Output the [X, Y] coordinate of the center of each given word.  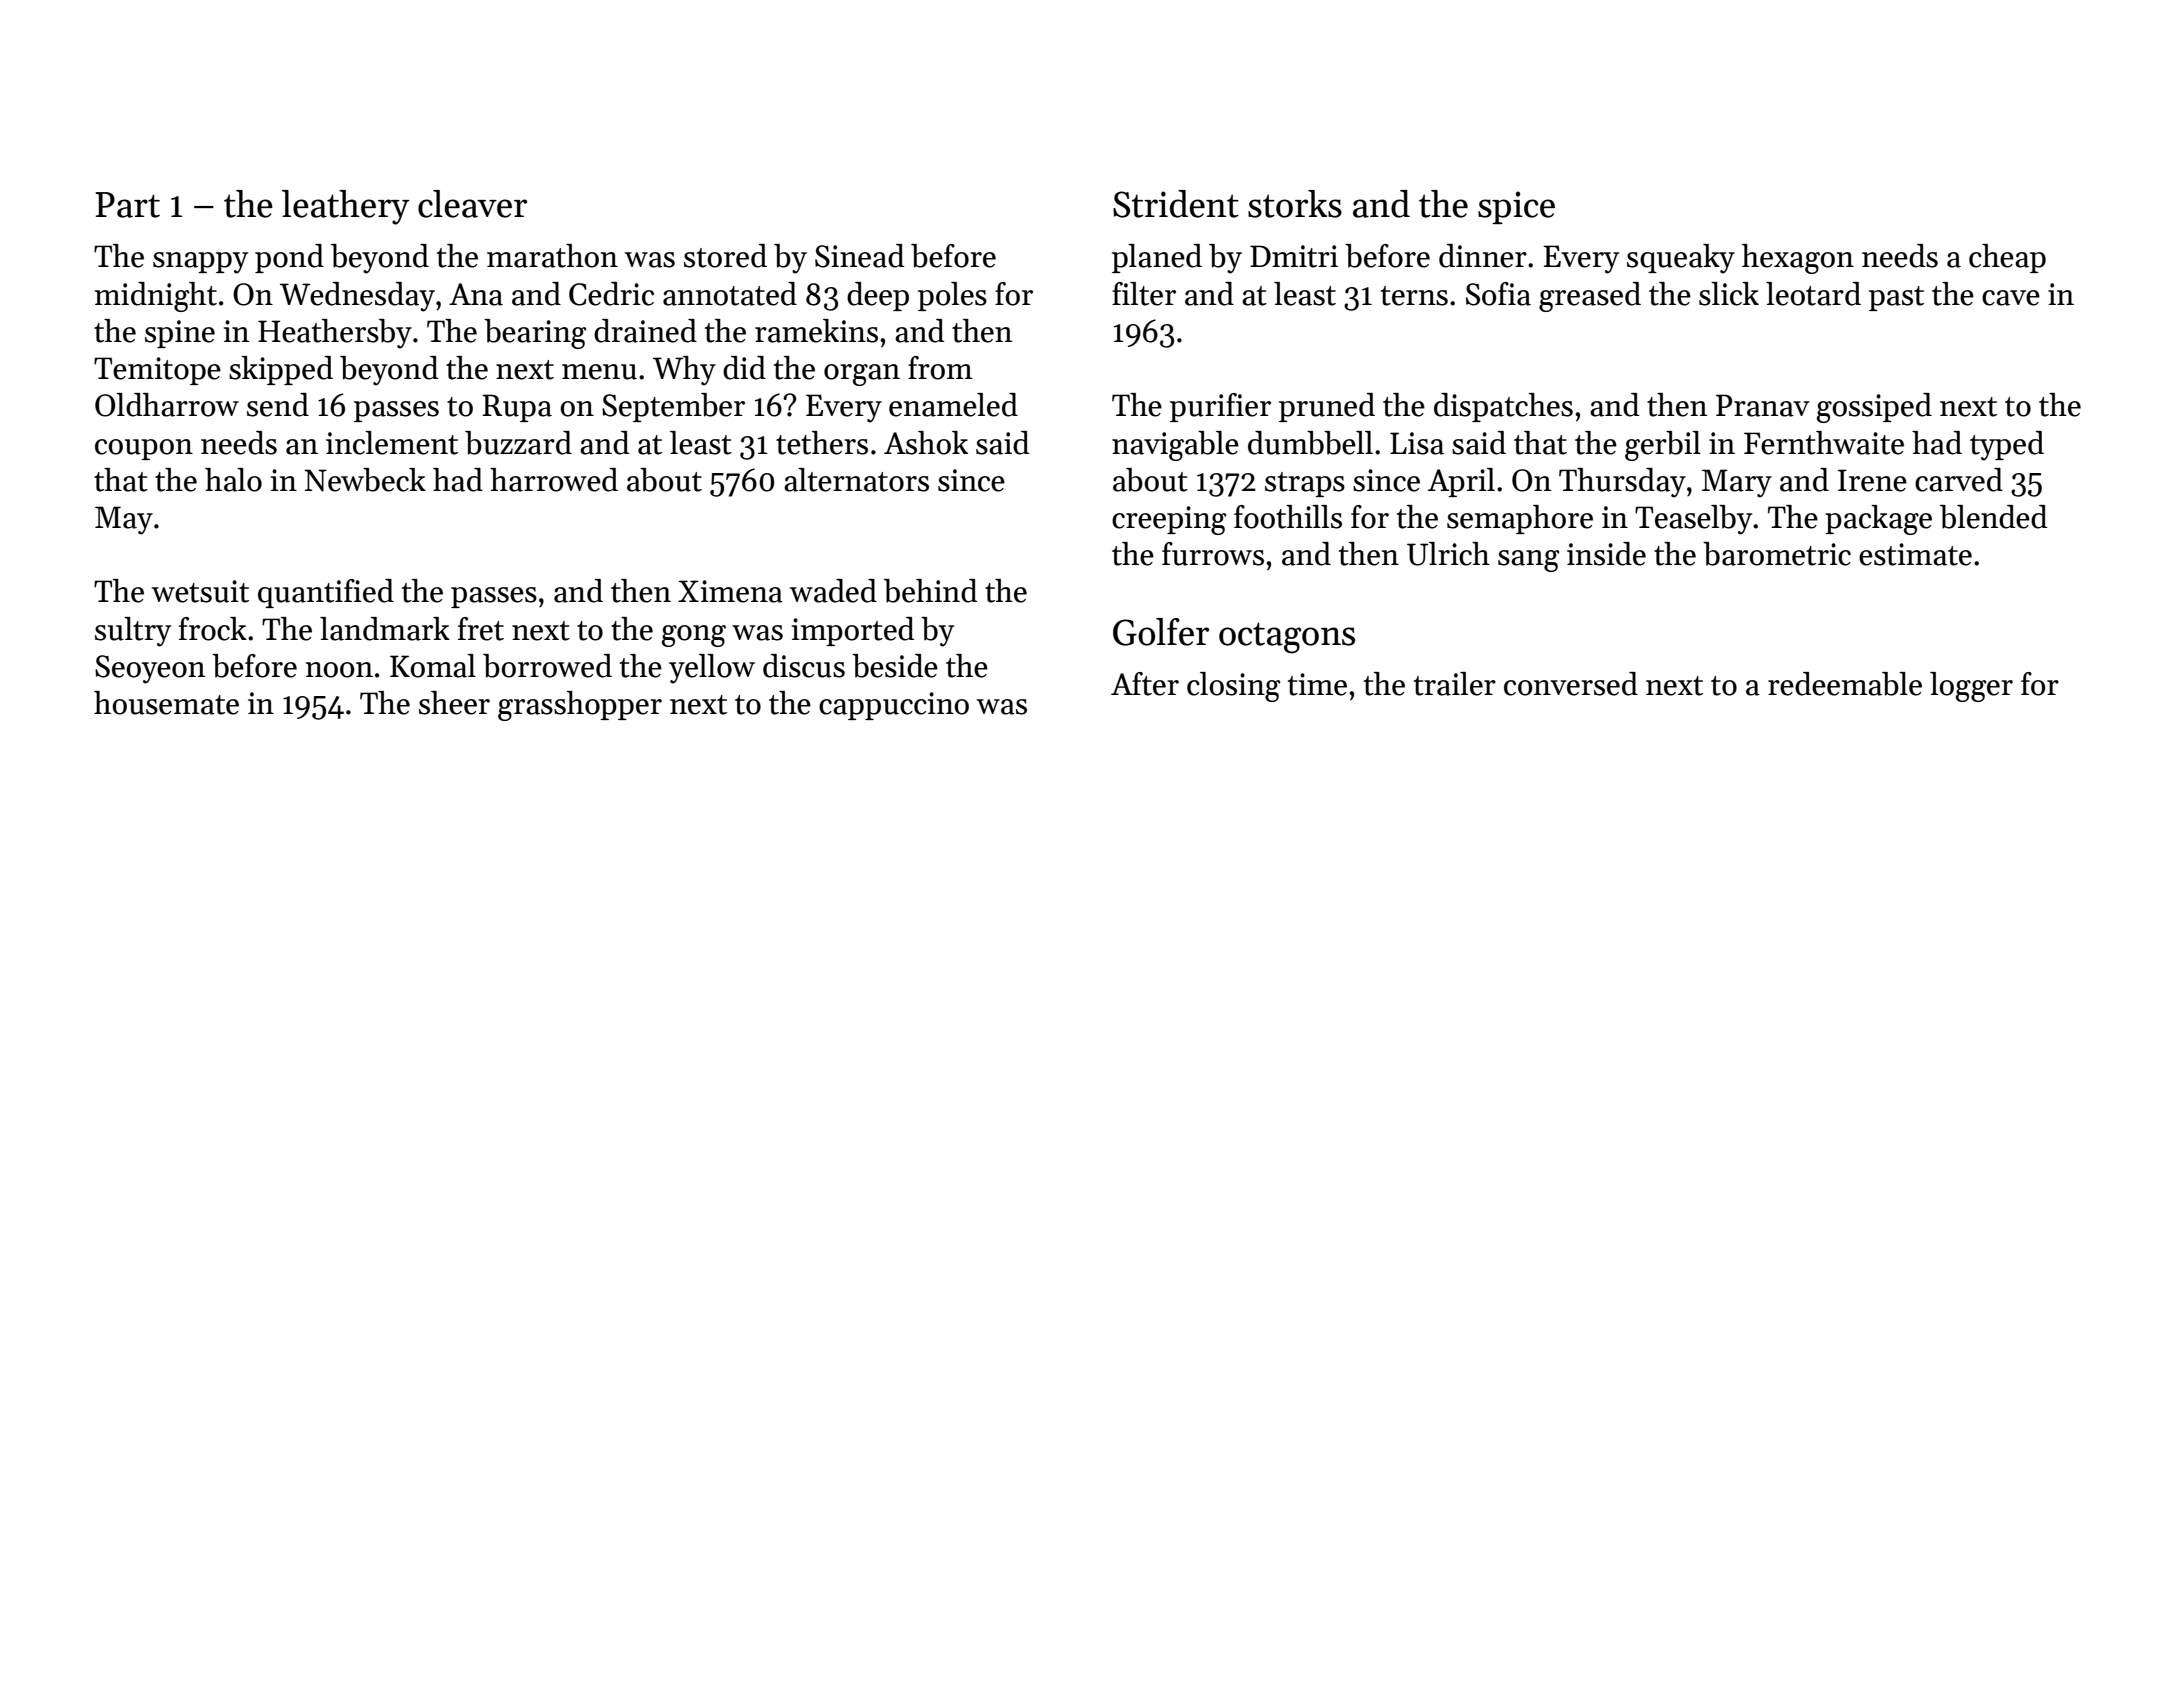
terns [1414, 296]
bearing [535, 334]
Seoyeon [150, 669]
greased [1590, 297]
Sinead [859, 256]
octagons [1287, 638]
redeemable [1845, 684]
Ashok [926, 443]
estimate [1915, 554]
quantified [326, 593]
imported [853, 631]
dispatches [1503, 407]
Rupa [517, 408]
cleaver [472, 204]
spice [1516, 207]
